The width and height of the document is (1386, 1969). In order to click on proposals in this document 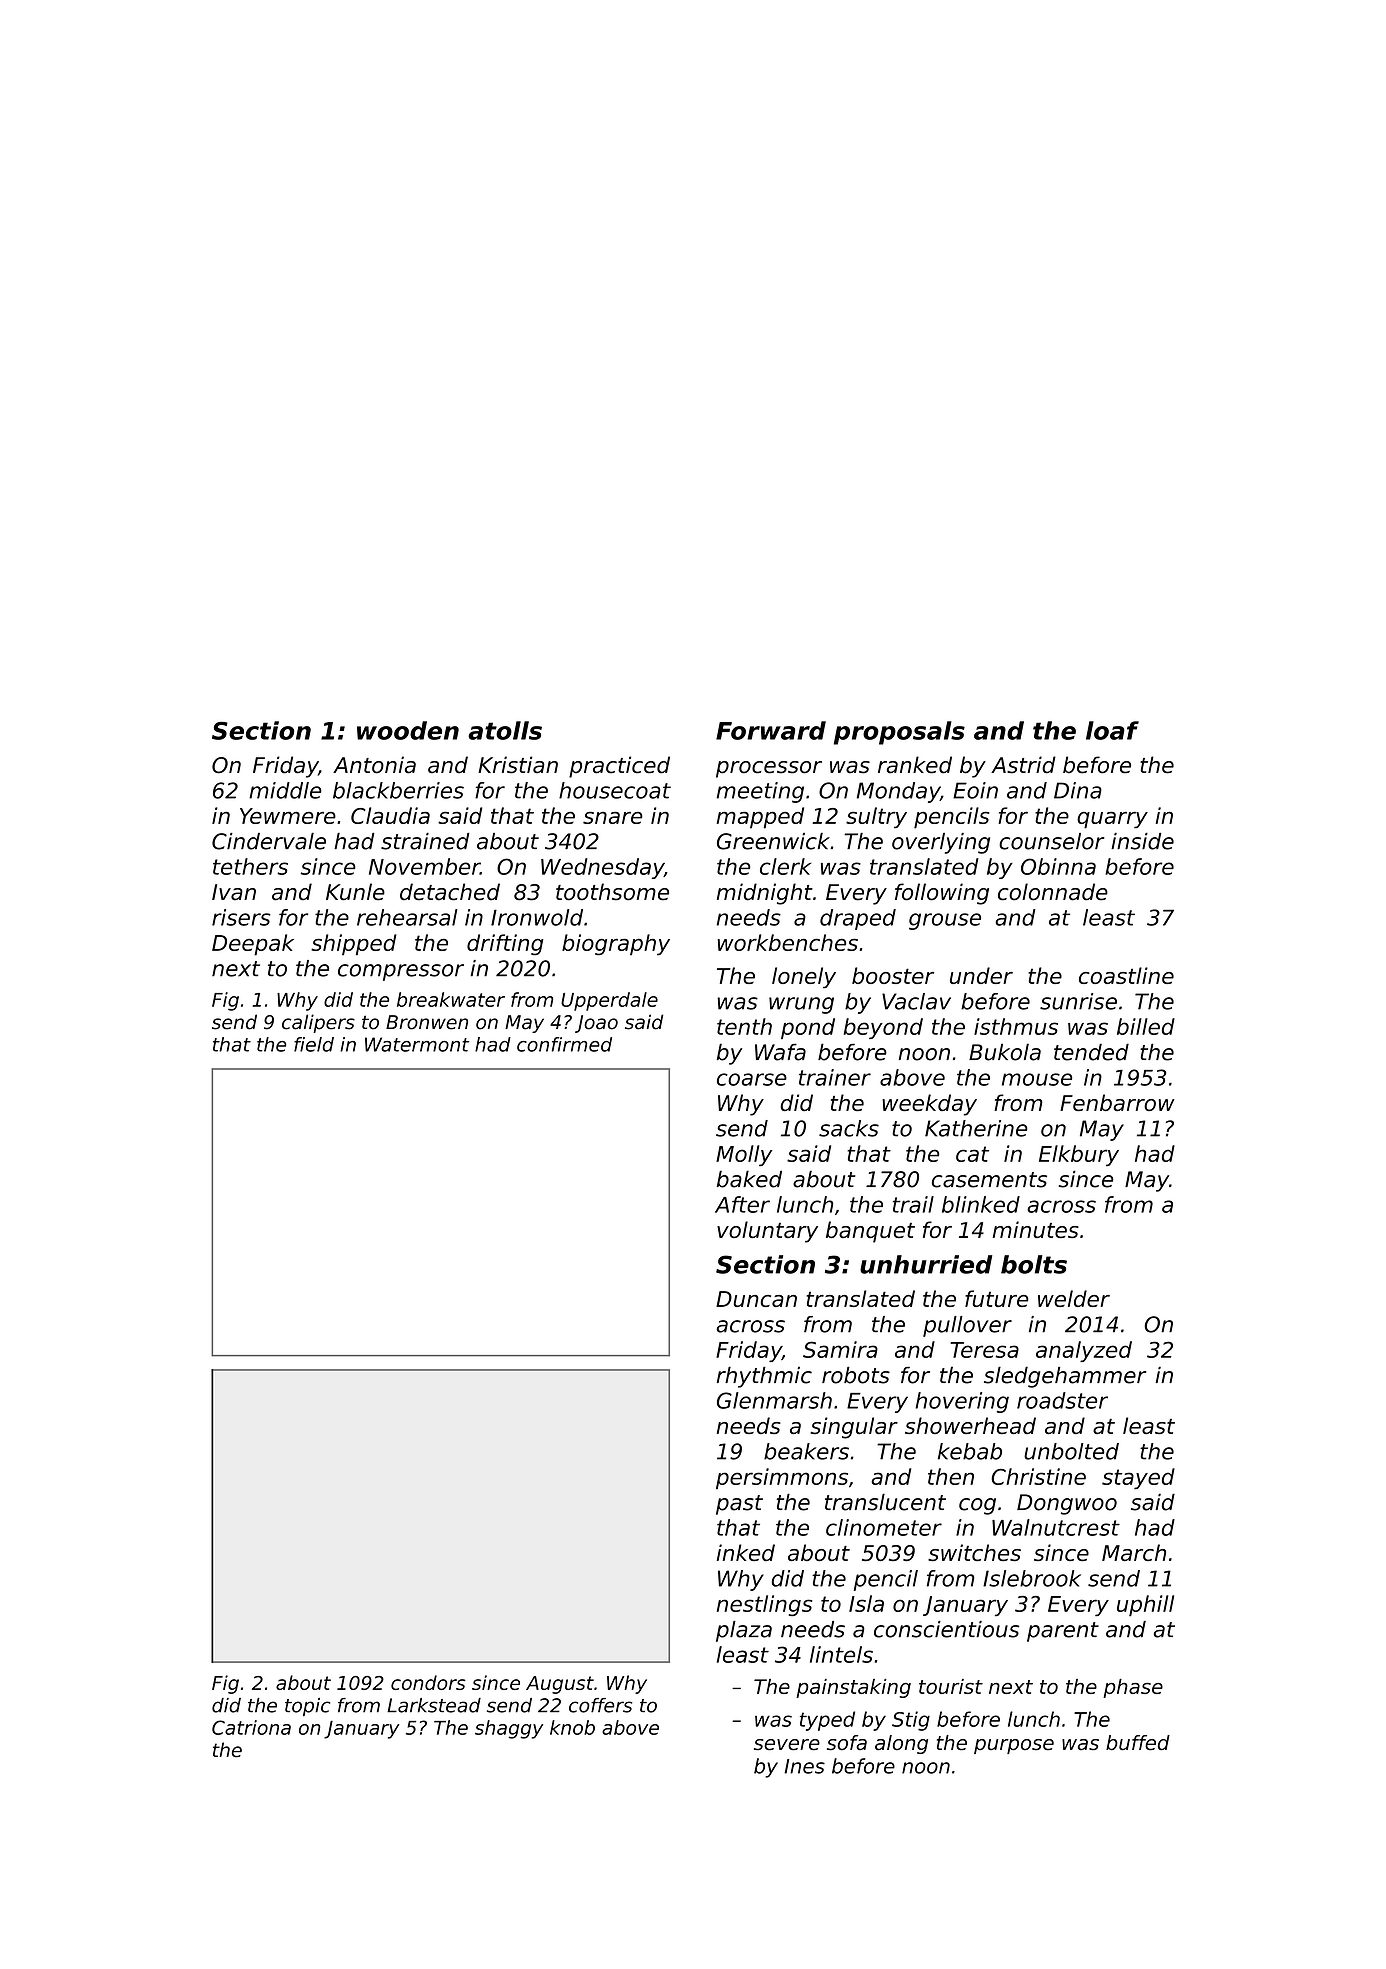, I will do `click(899, 733)`.
